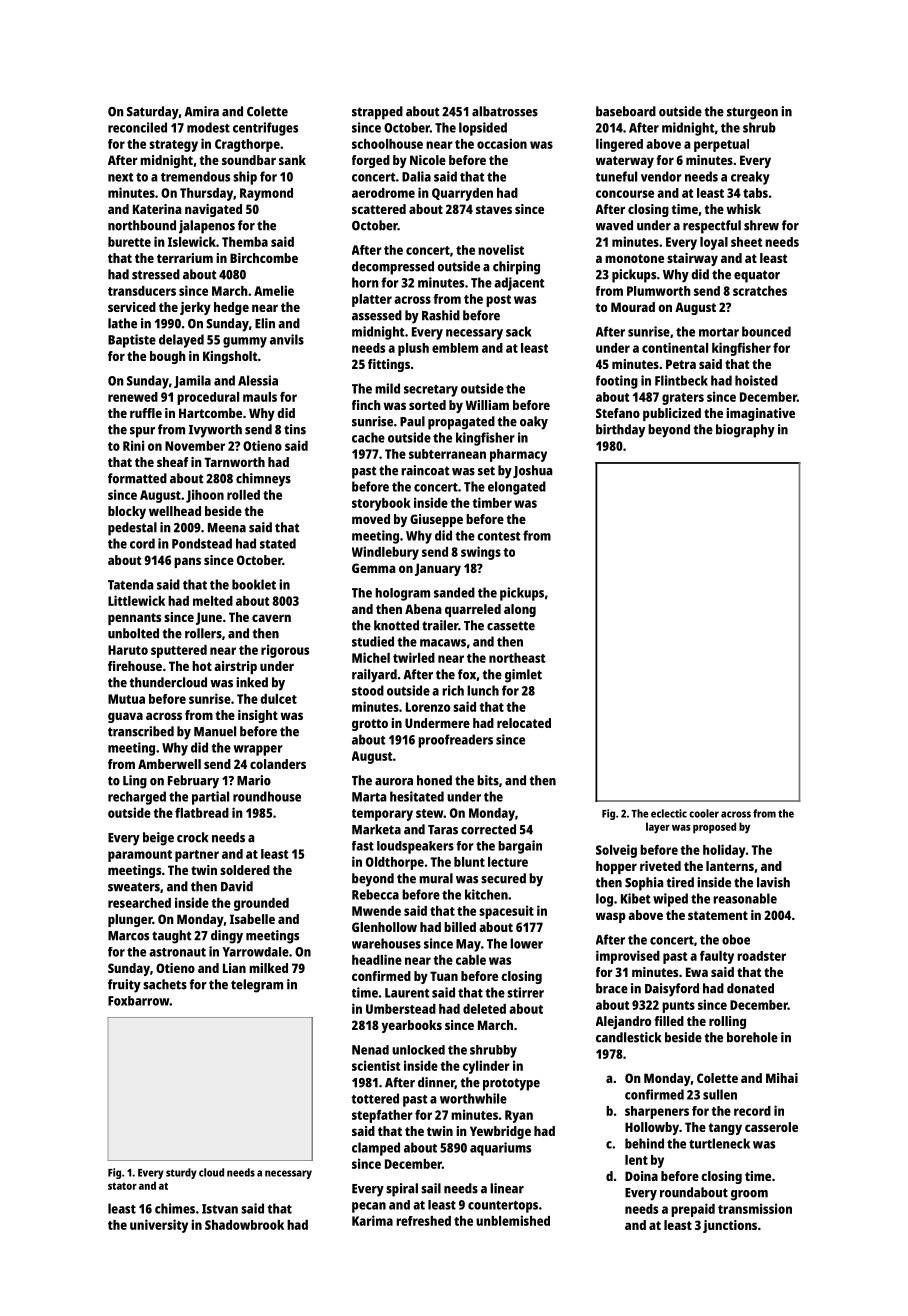 The image size is (908, 1316). What do you see at coordinates (260, 397) in the document?
I see `mauls` at bounding box center [260, 397].
